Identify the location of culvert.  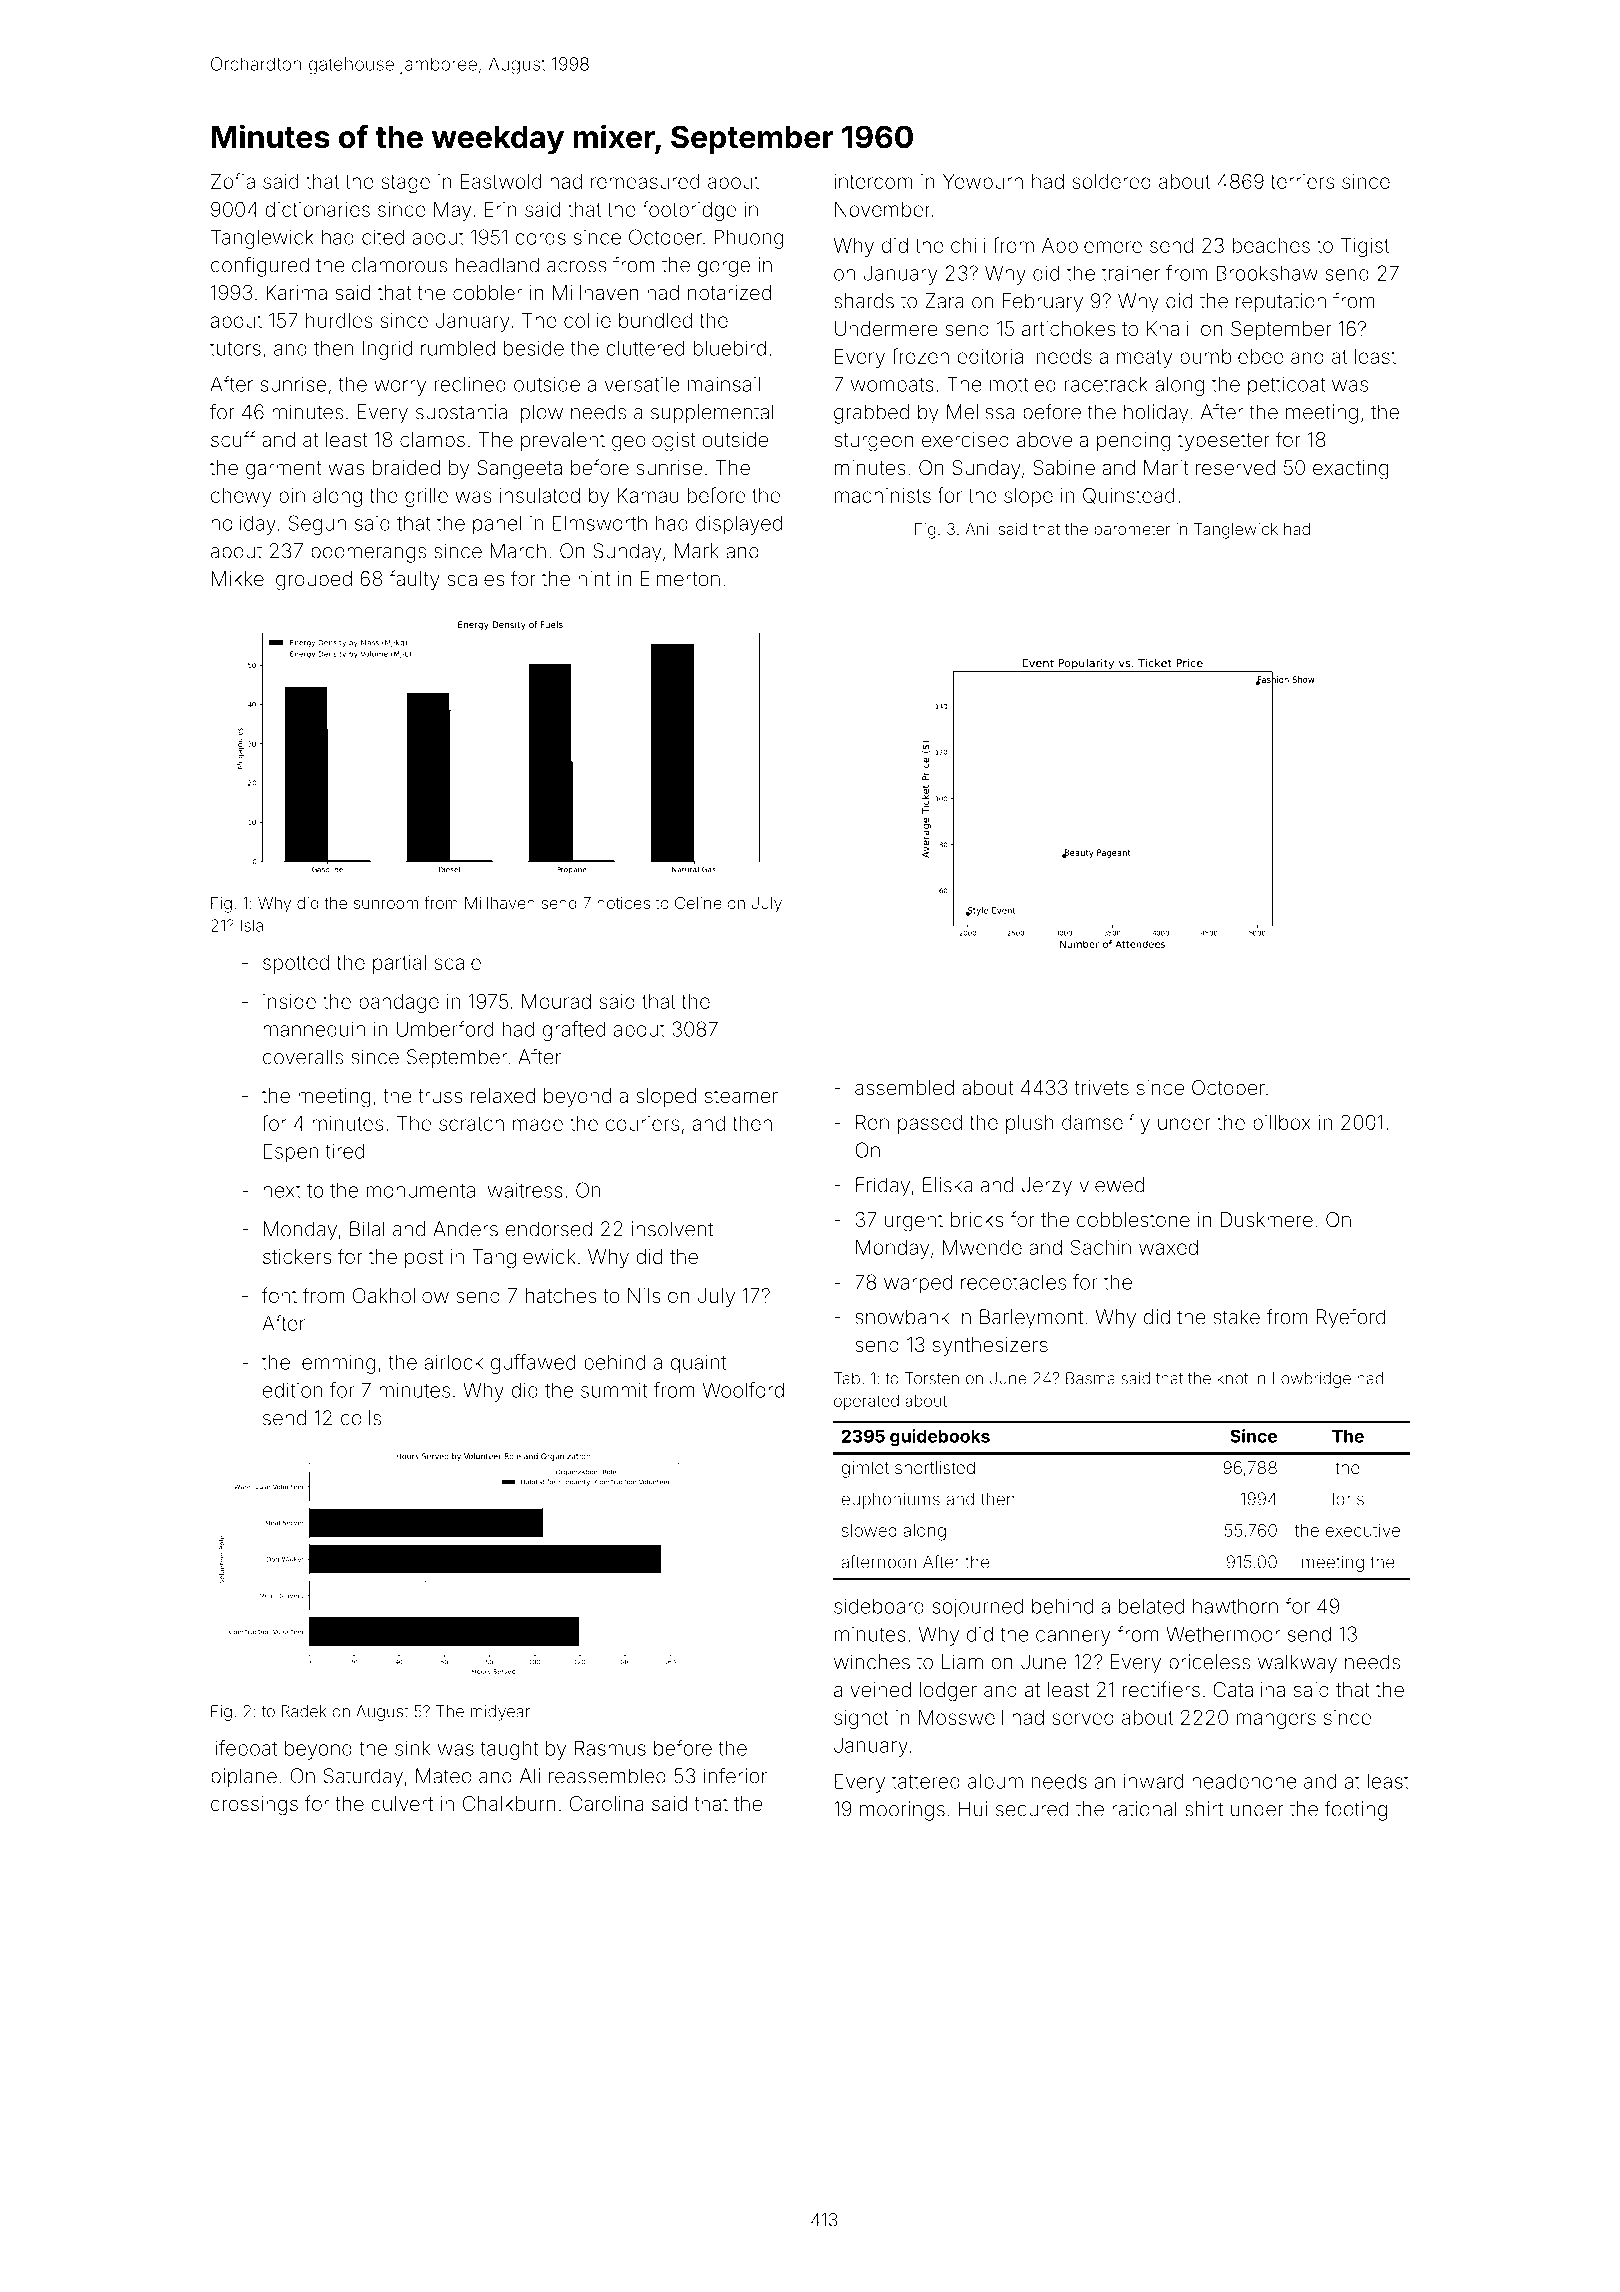
(402, 1803).
